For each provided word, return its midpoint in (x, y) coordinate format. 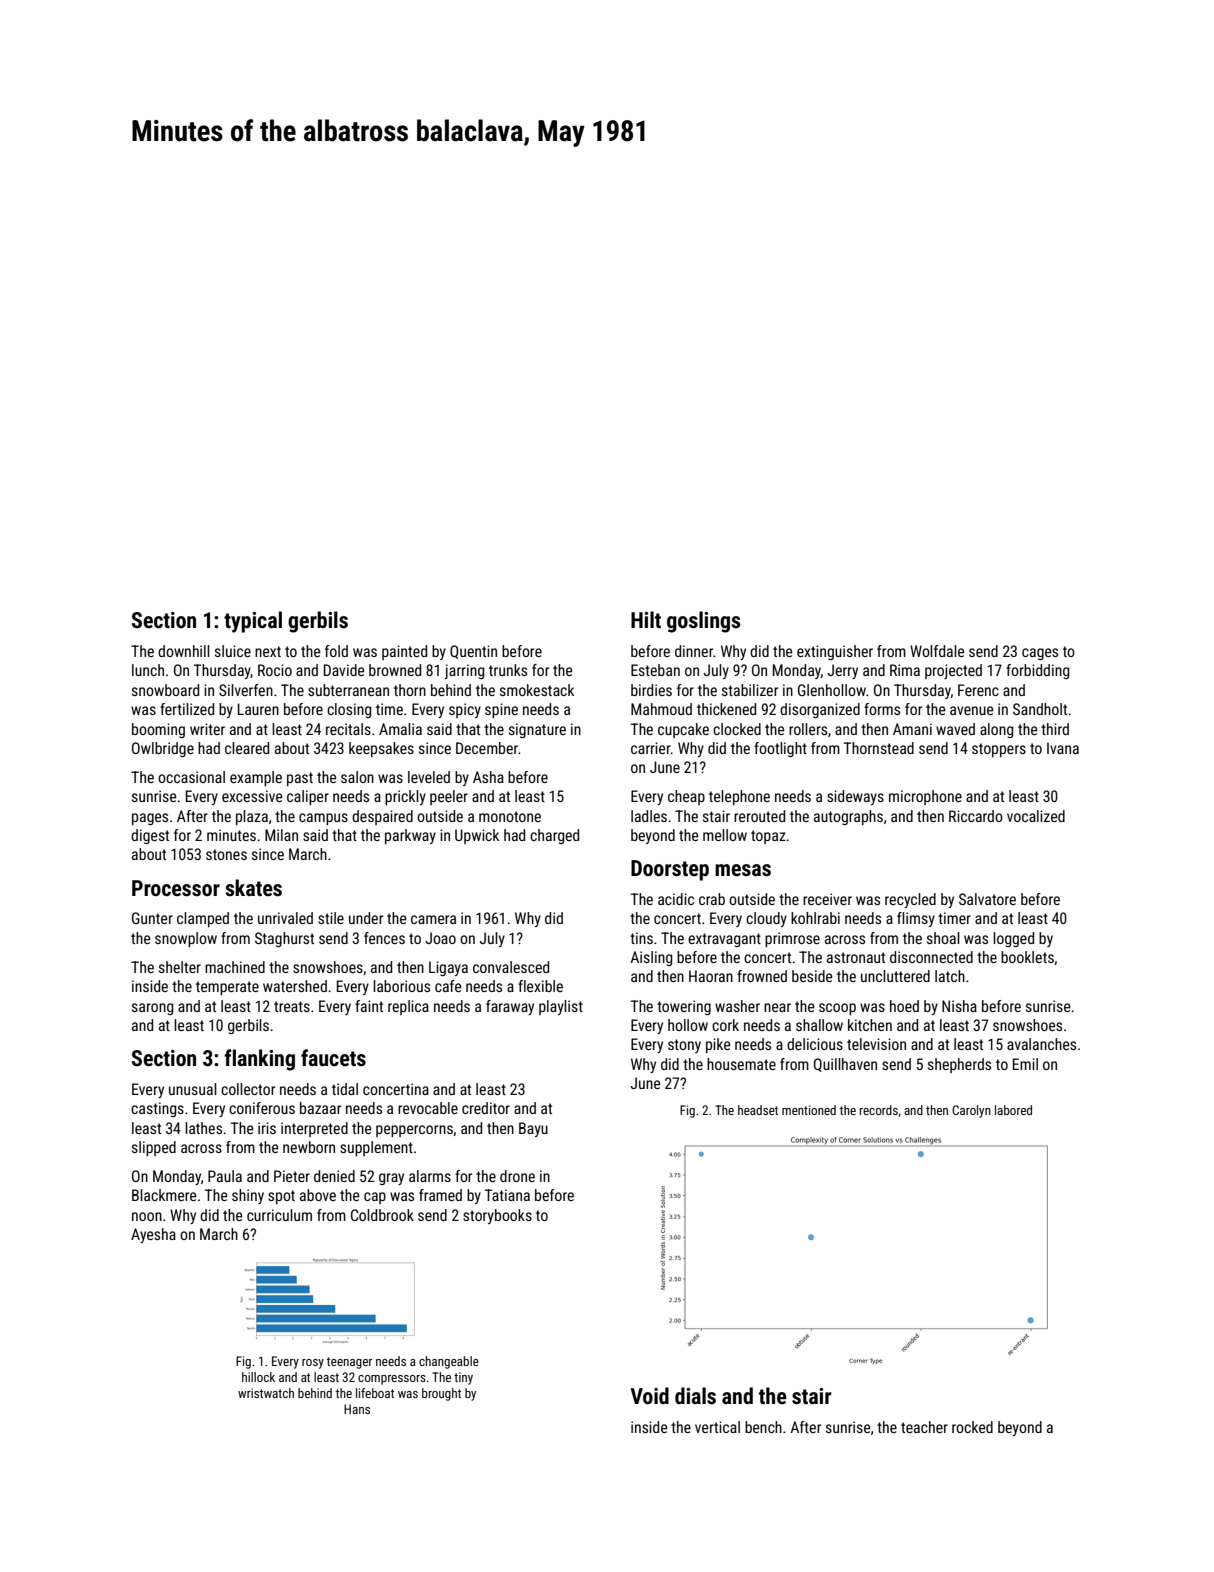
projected (953, 671)
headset (758, 1110)
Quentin (473, 652)
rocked (972, 1427)
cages (1040, 654)
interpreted (314, 1129)
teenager (349, 1363)
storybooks (497, 1216)
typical (253, 622)
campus (323, 819)
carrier (651, 748)
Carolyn (971, 1111)
